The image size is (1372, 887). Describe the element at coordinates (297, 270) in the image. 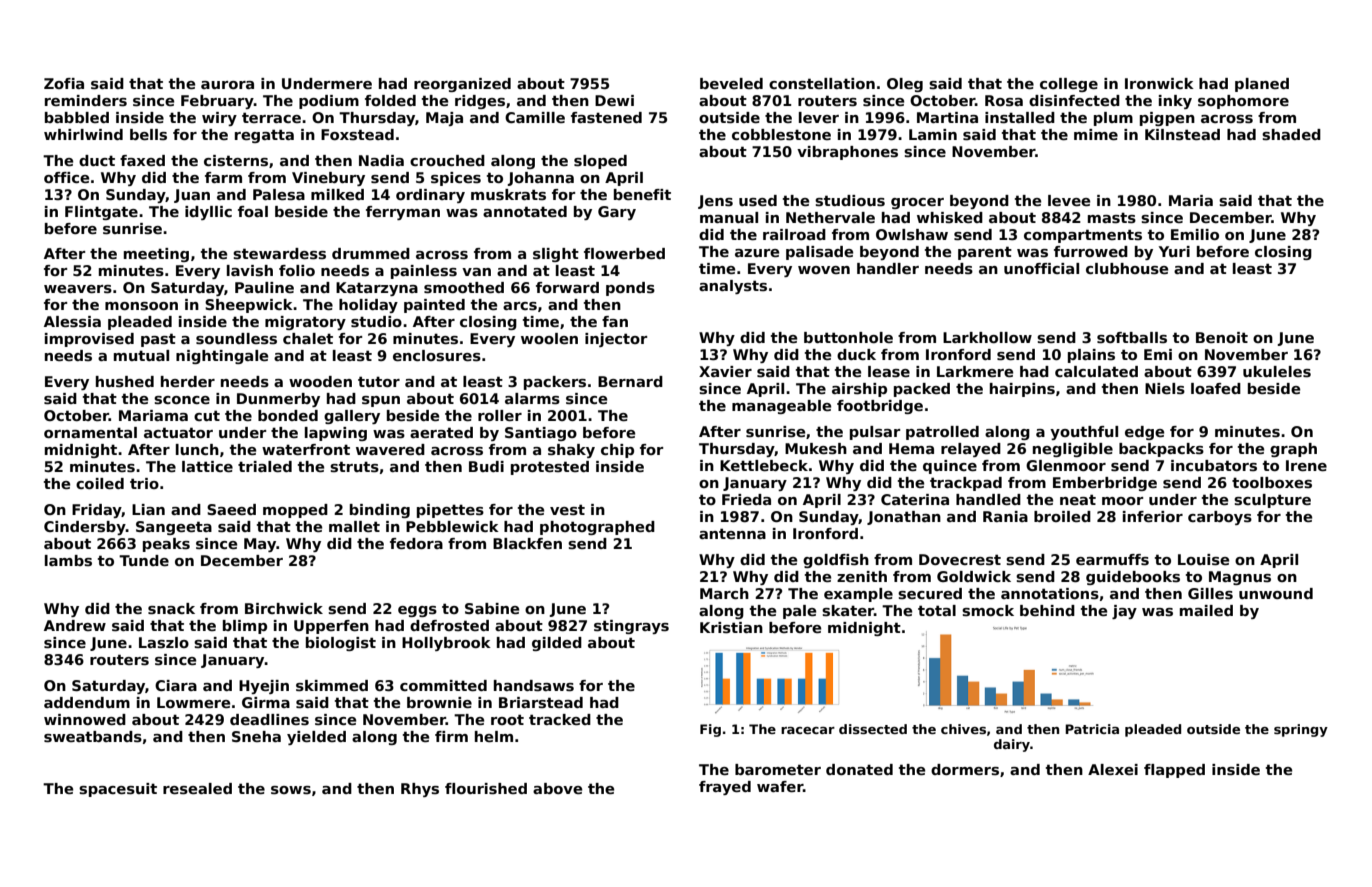

I see `folio` at that location.
